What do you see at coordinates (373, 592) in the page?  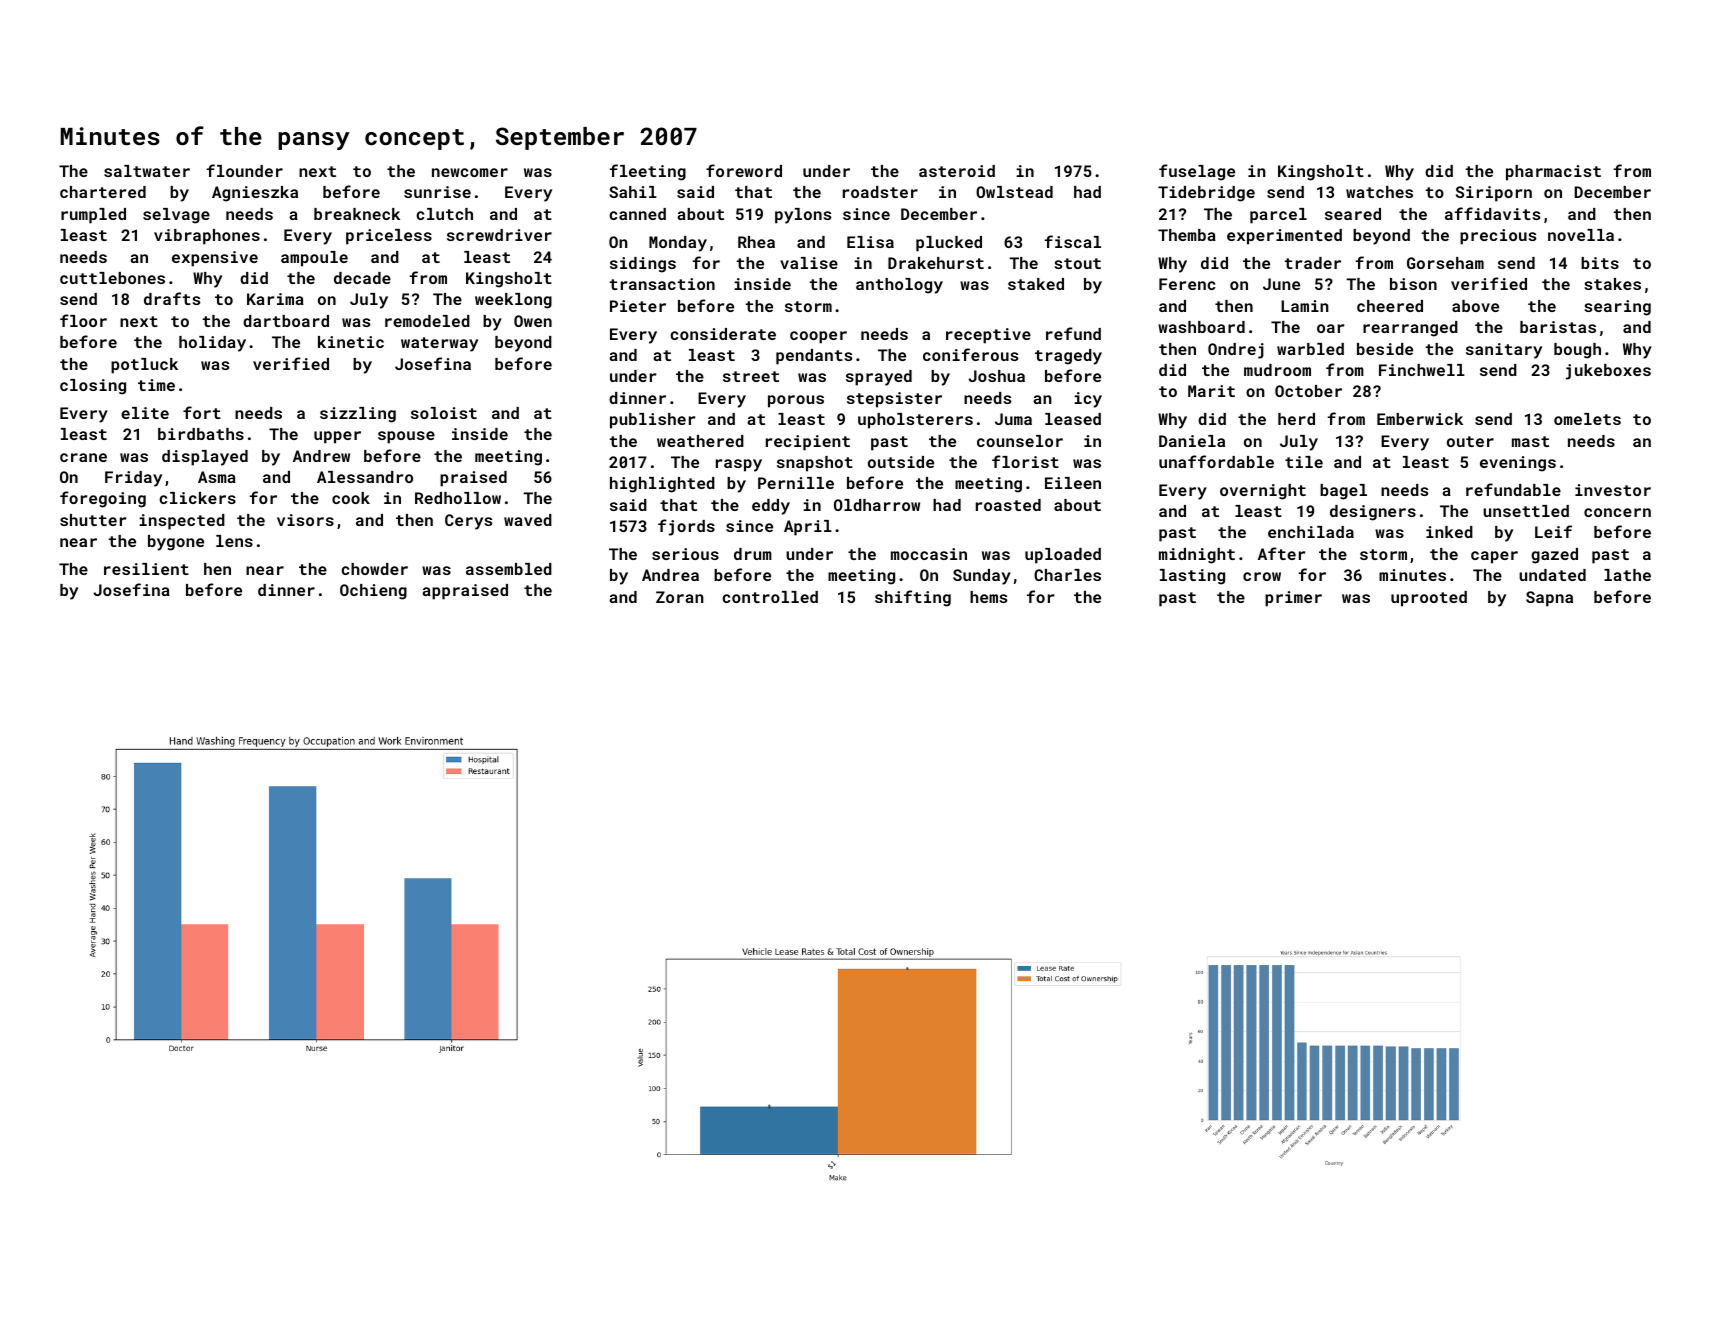 I see `Ochieng` at bounding box center [373, 592].
